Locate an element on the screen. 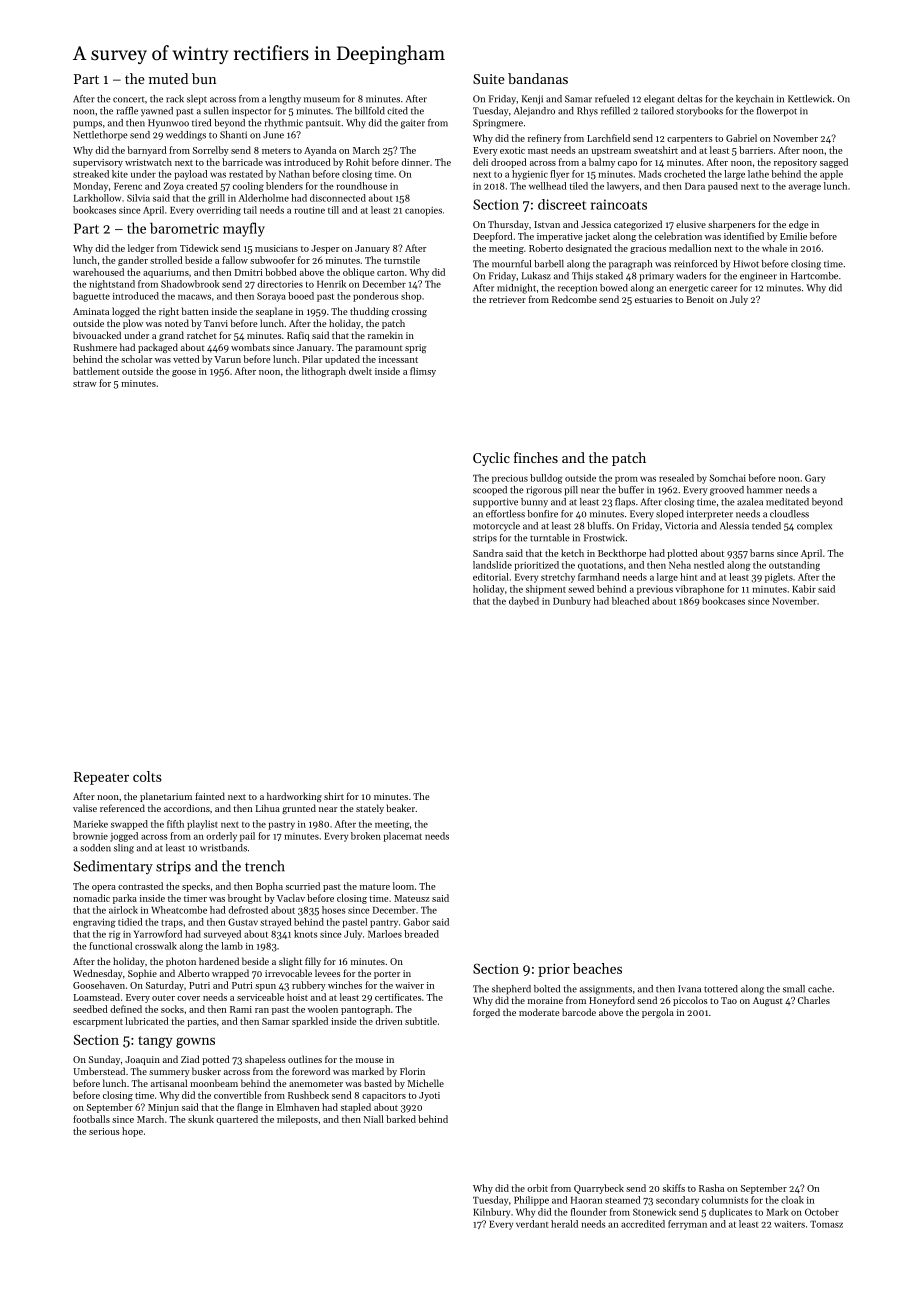 This screenshot has height=1308, width=924. straw is located at coordinates (85, 384).
